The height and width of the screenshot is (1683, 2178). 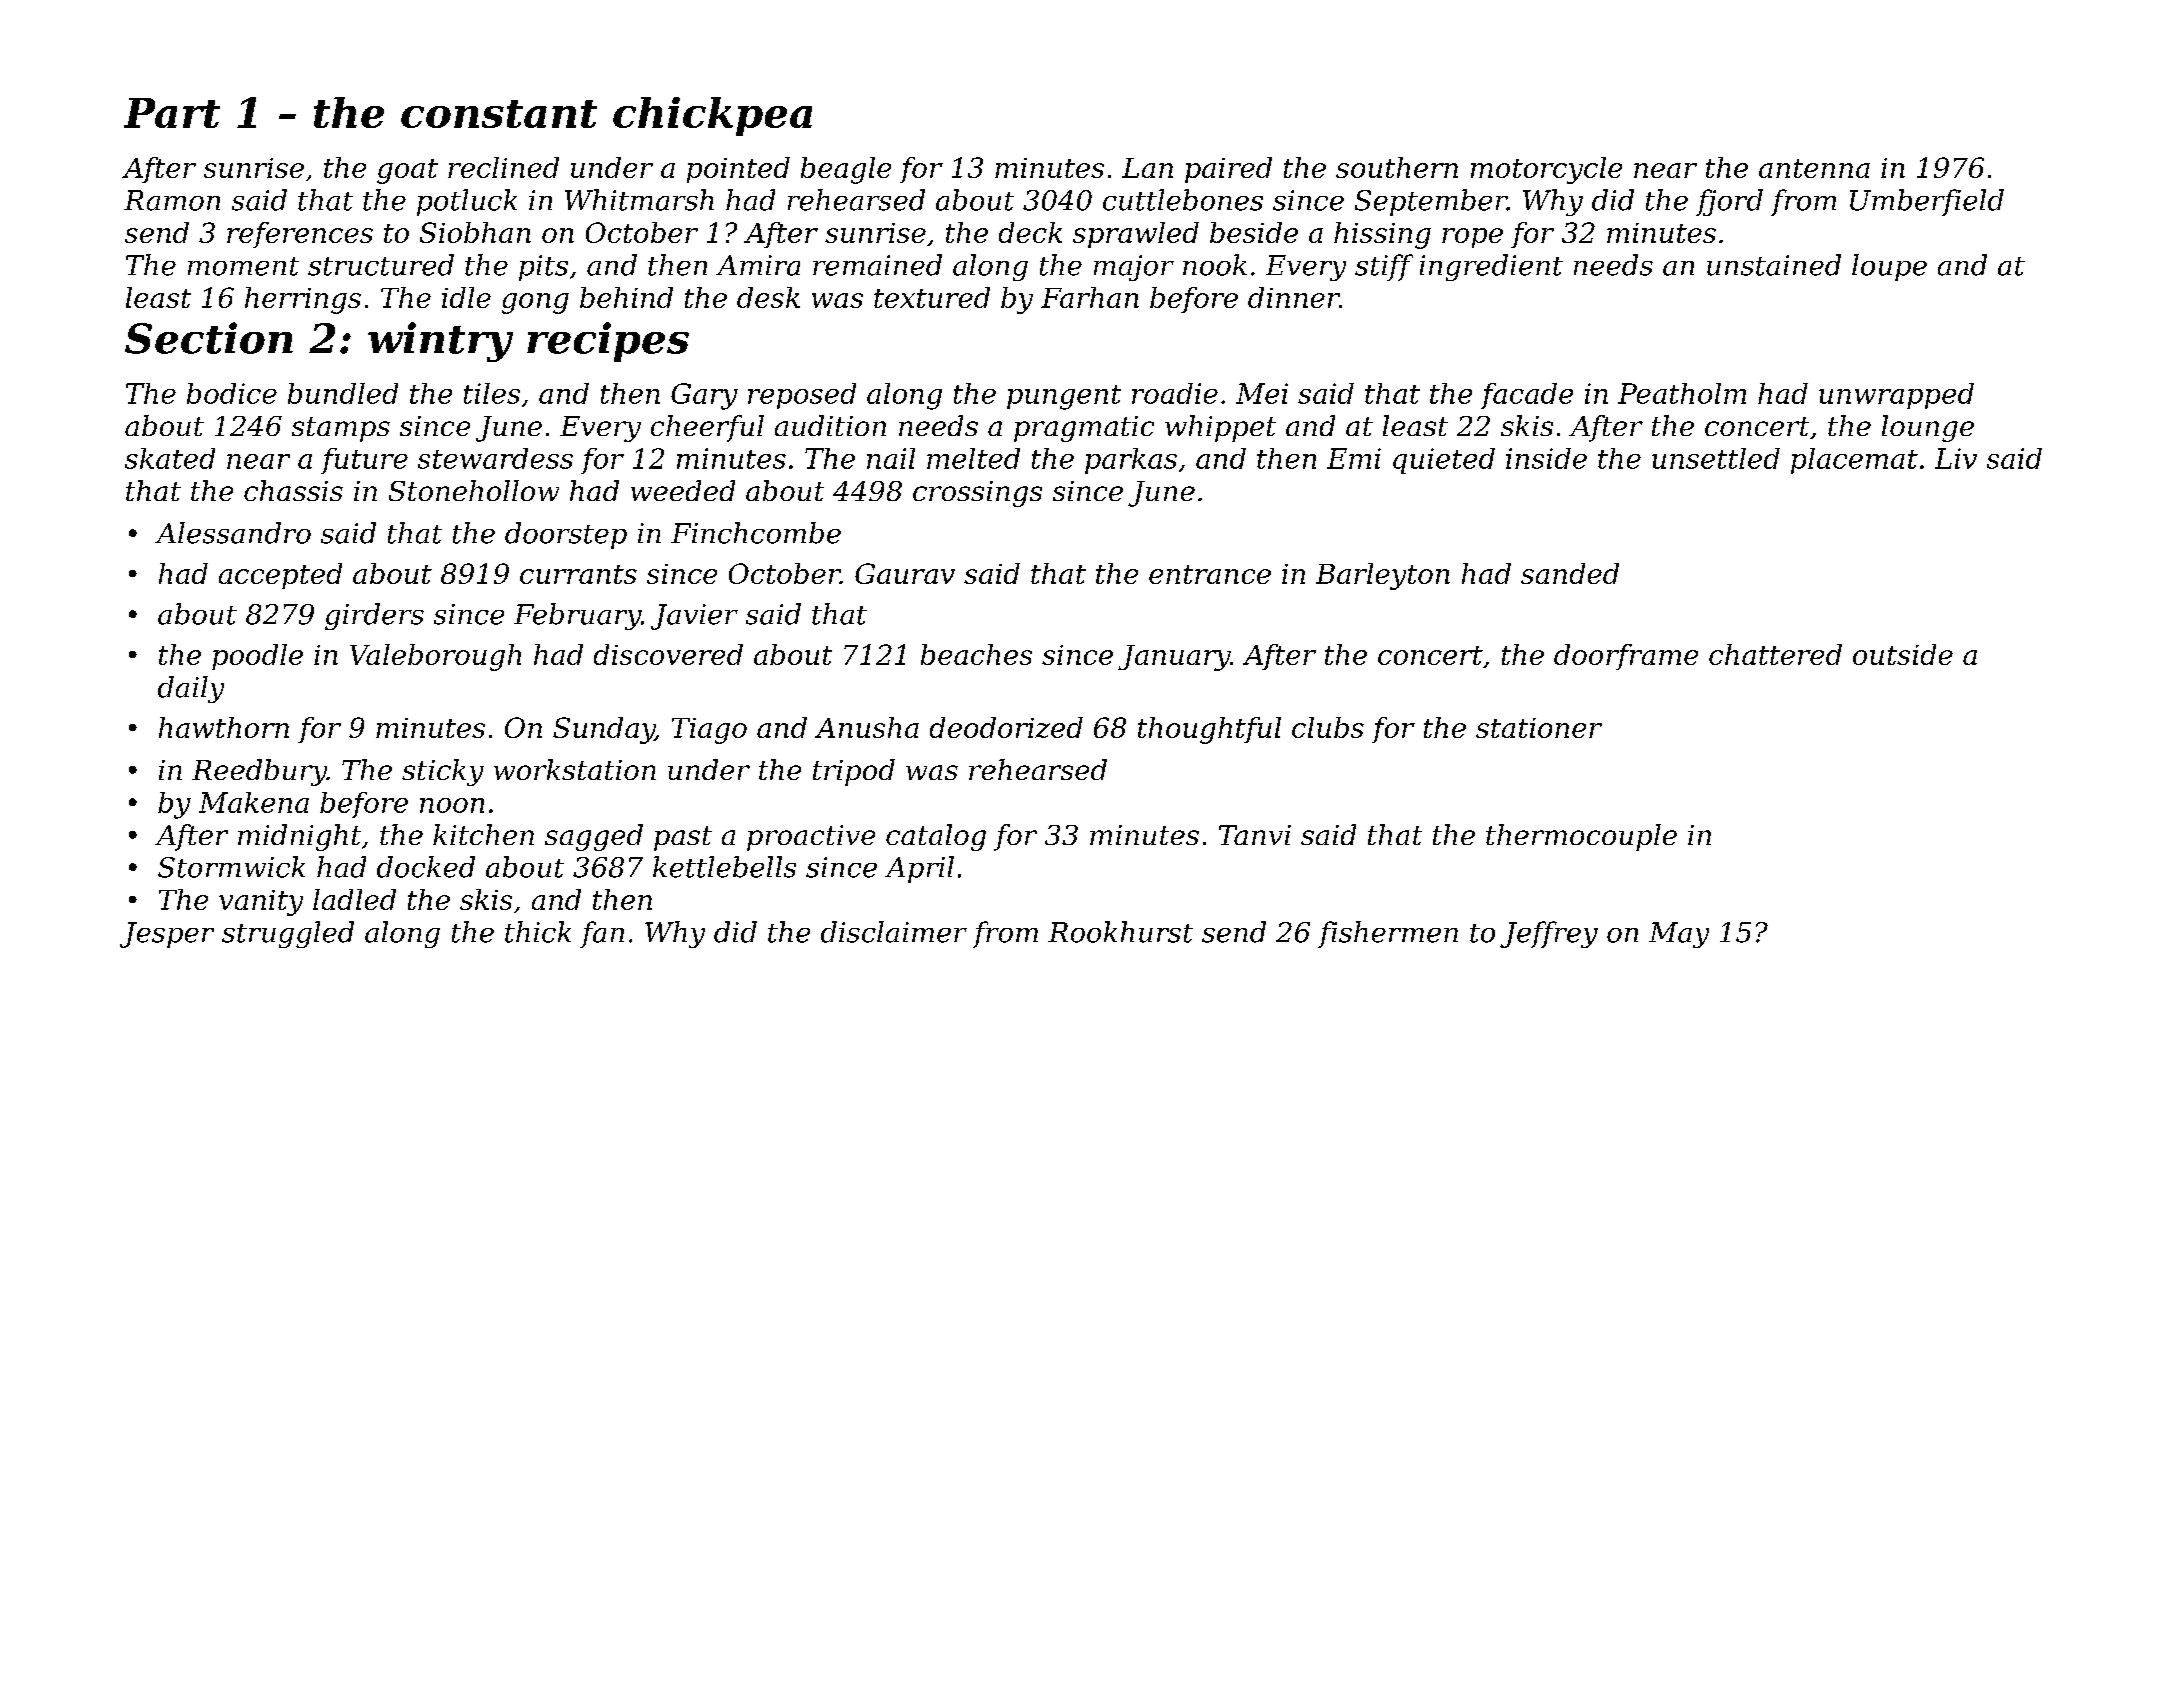 What do you see at coordinates (1854, 461) in the screenshot?
I see `placemat` at bounding box center [1854, 461].
